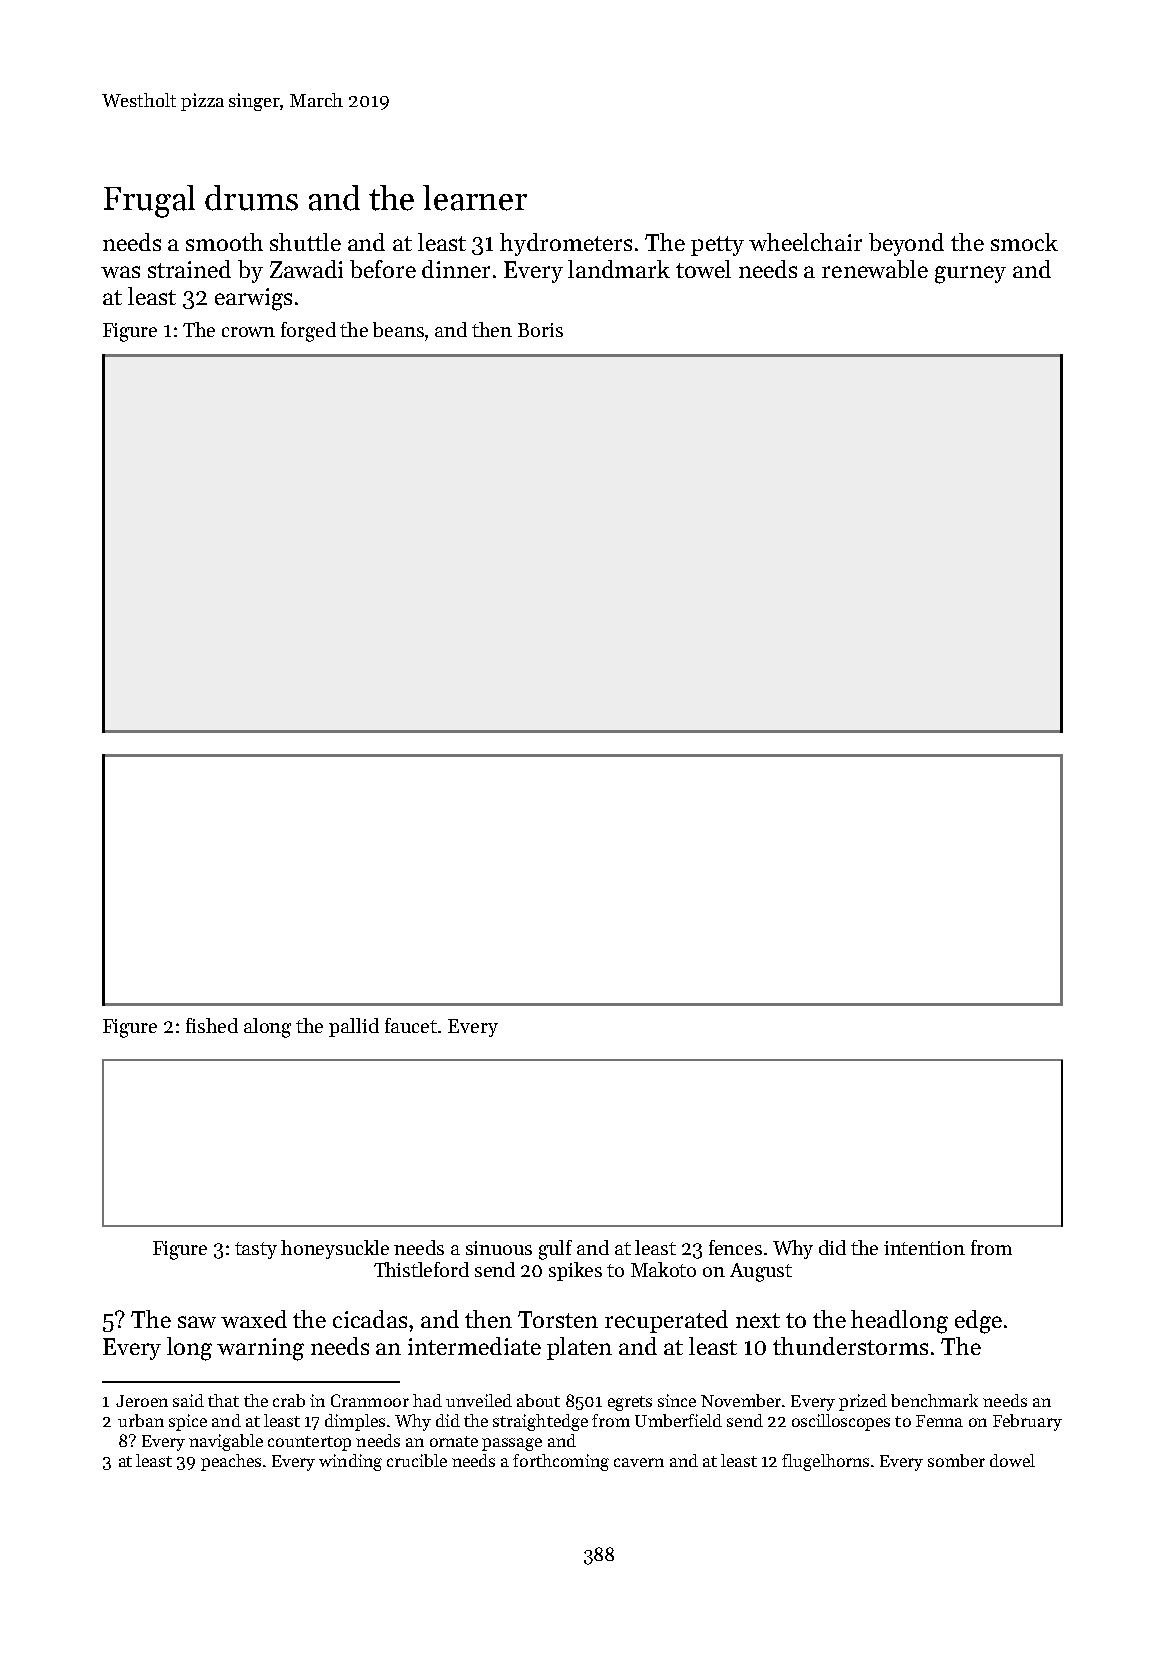 This page has height=1654, width=1165. What do you see at coordinates (411, 1025) in the page?
I see `faucet` at bounding box center [411, 1025].
